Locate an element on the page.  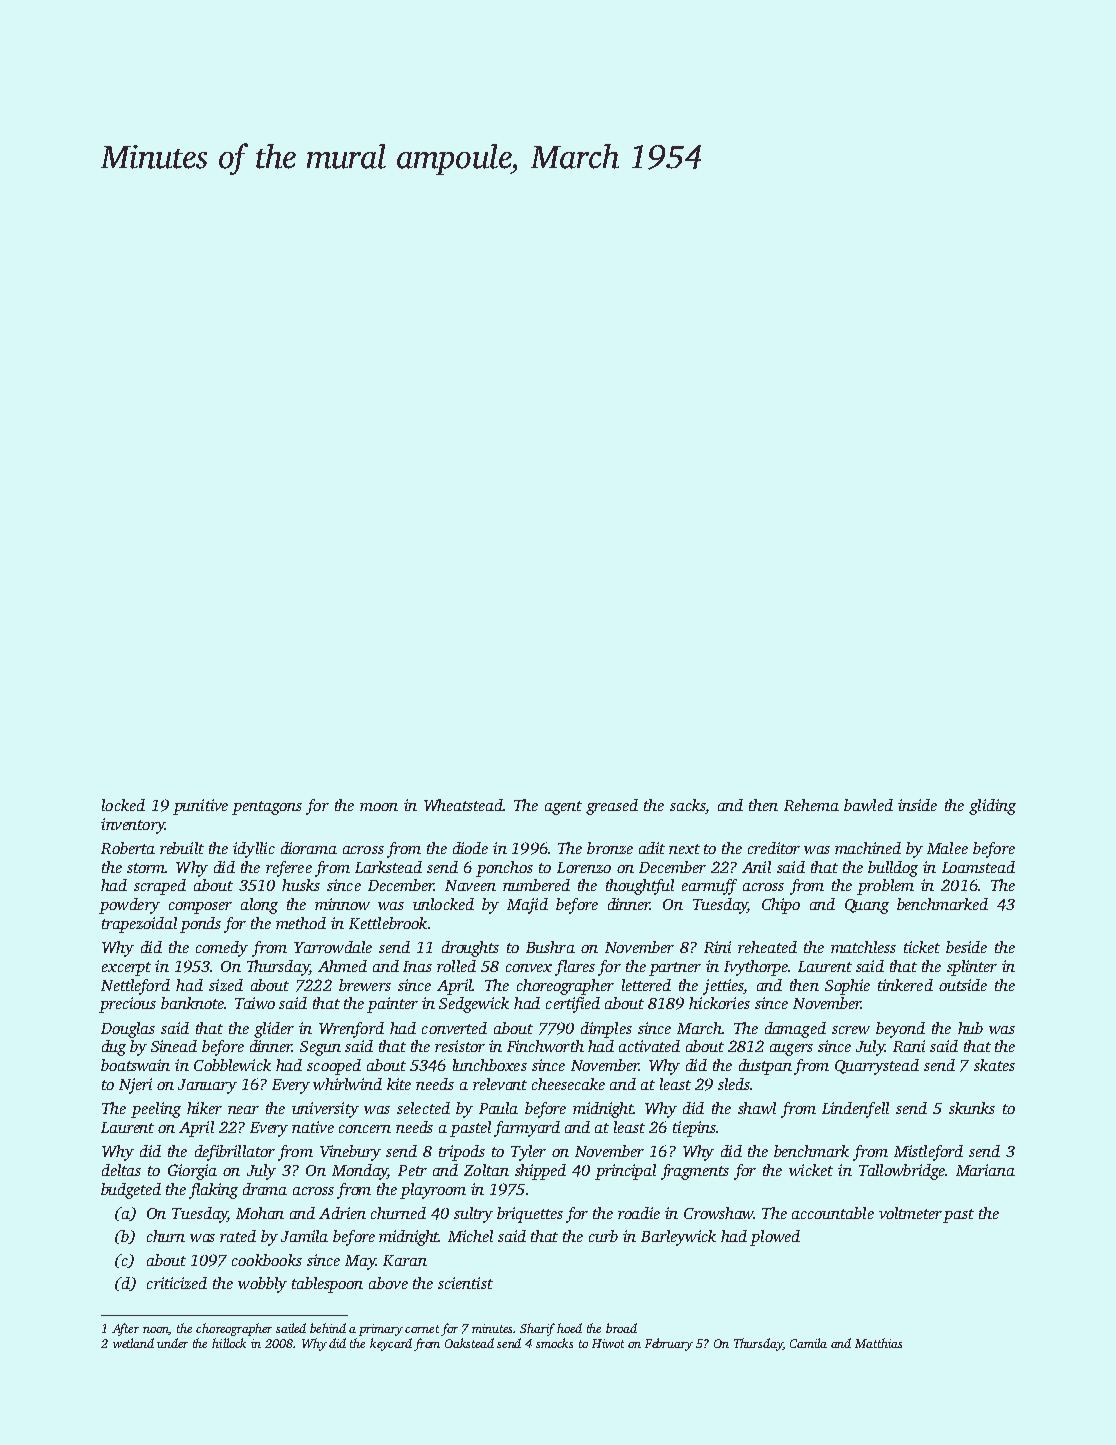
voltmeter is located at coordinates (910, 1213).
